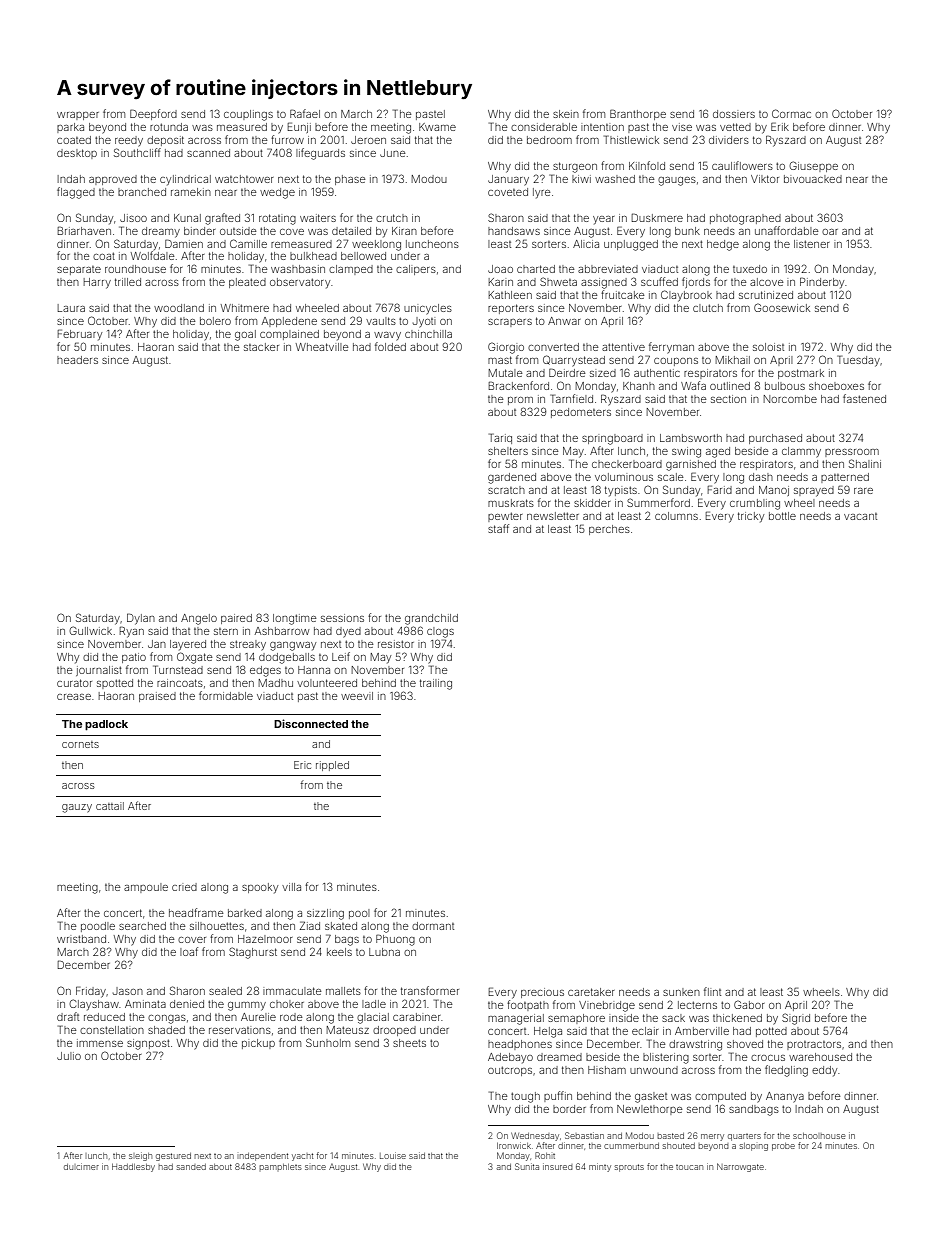  I want to click on crutch, so click(392, 218).
